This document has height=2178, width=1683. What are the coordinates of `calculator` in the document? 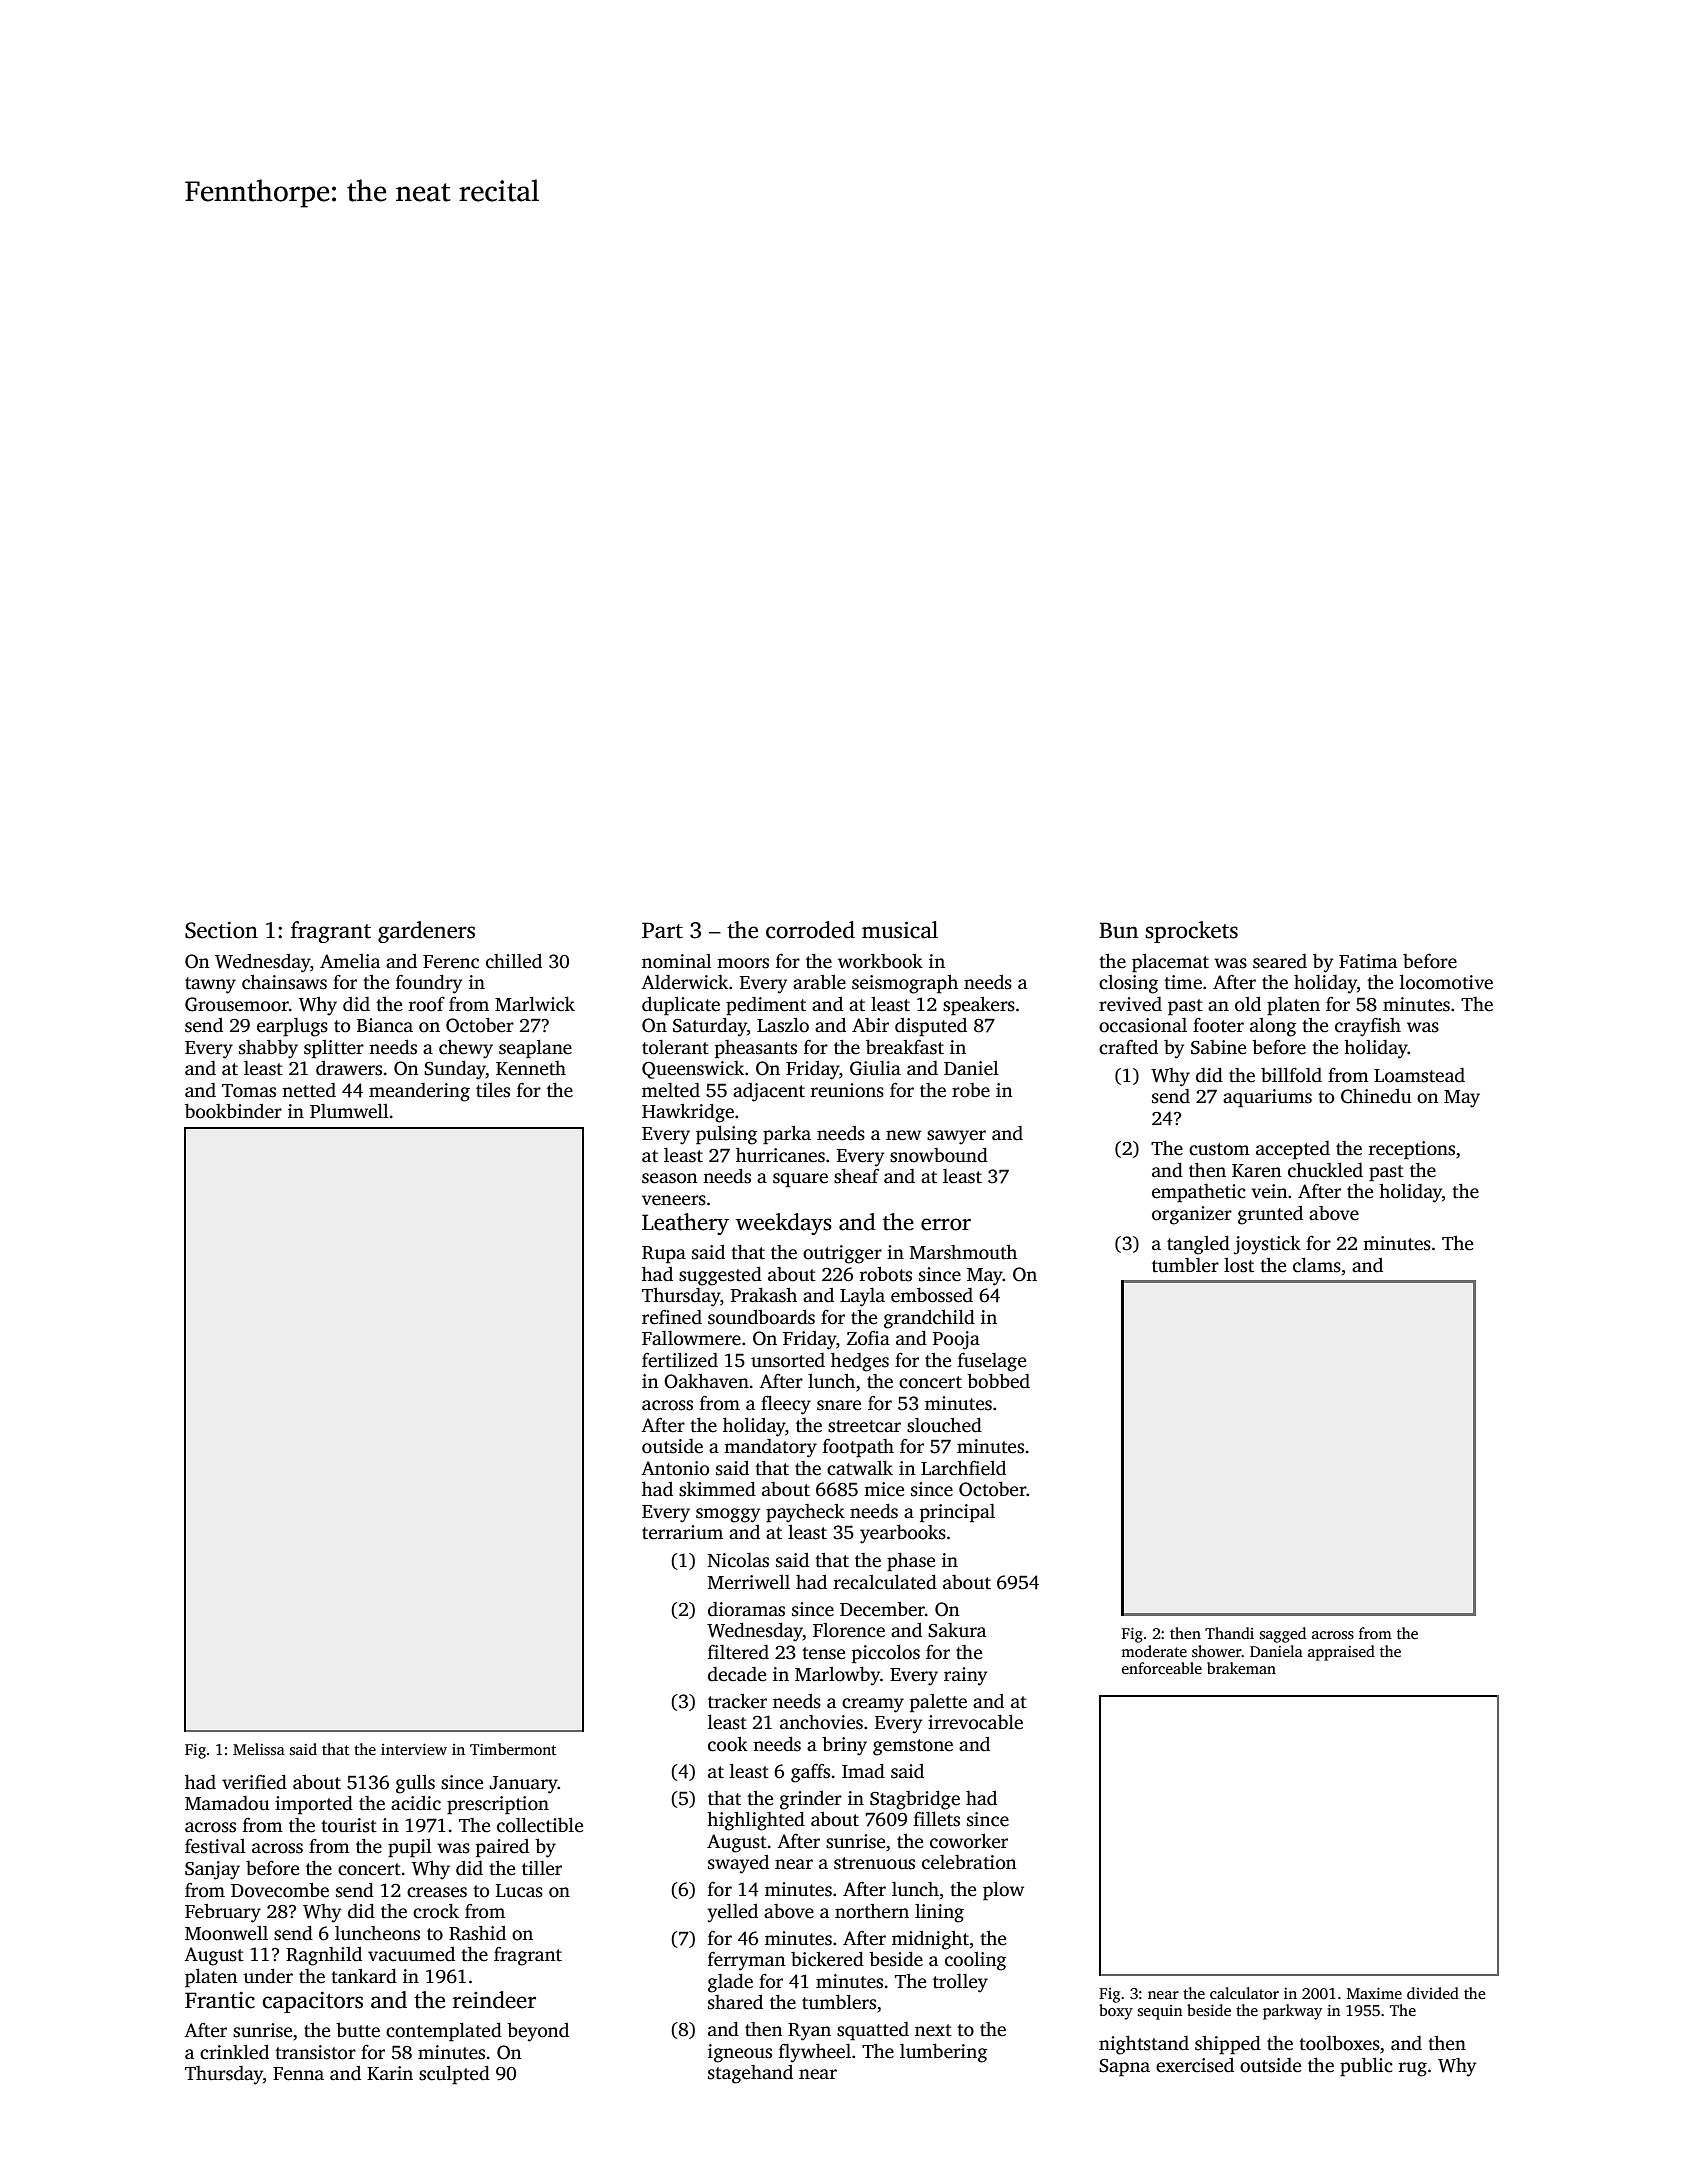 It's located at (1244, 1993).
